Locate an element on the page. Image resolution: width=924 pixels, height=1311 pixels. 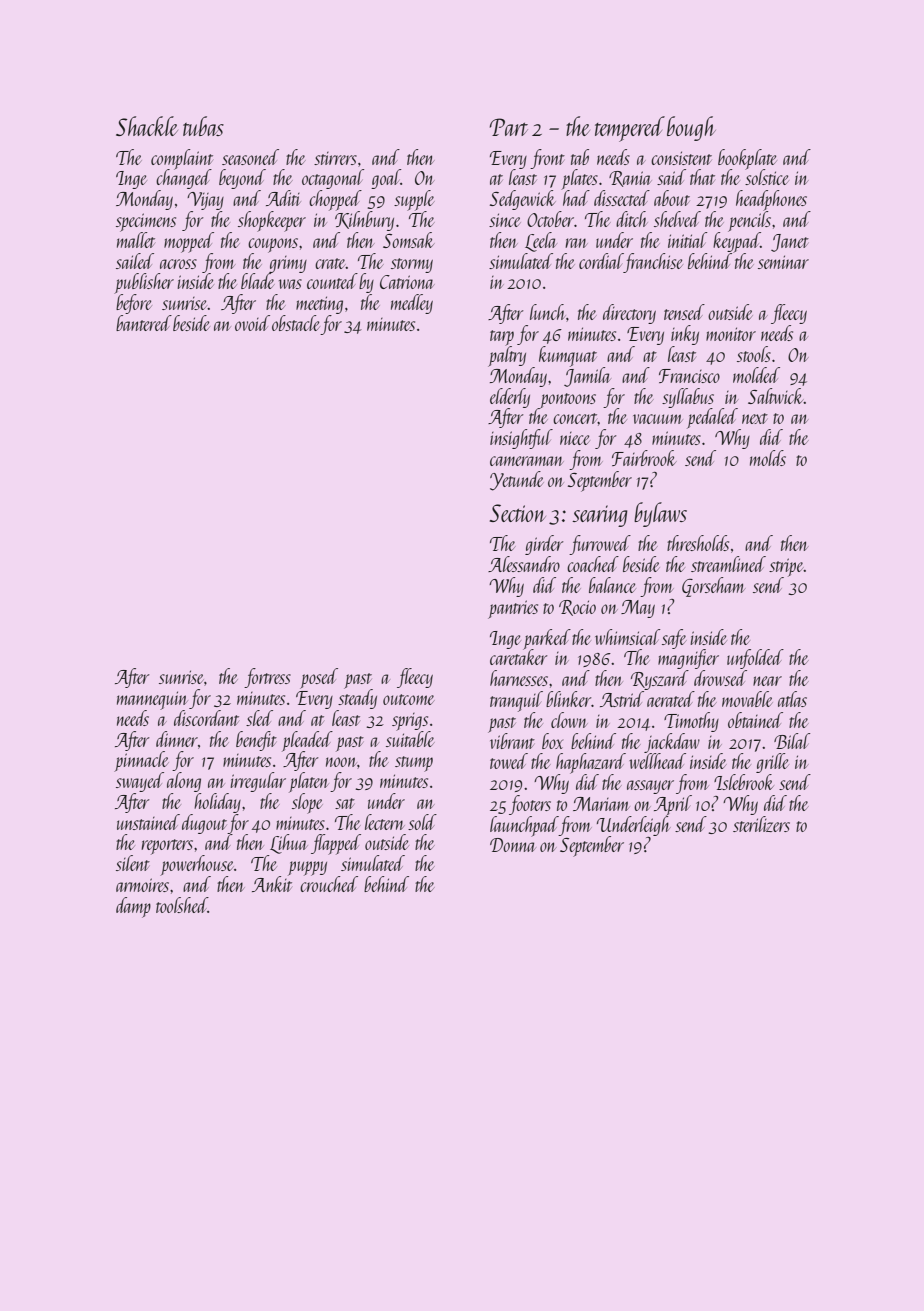
paltry is located at coordinates (507, 356).
